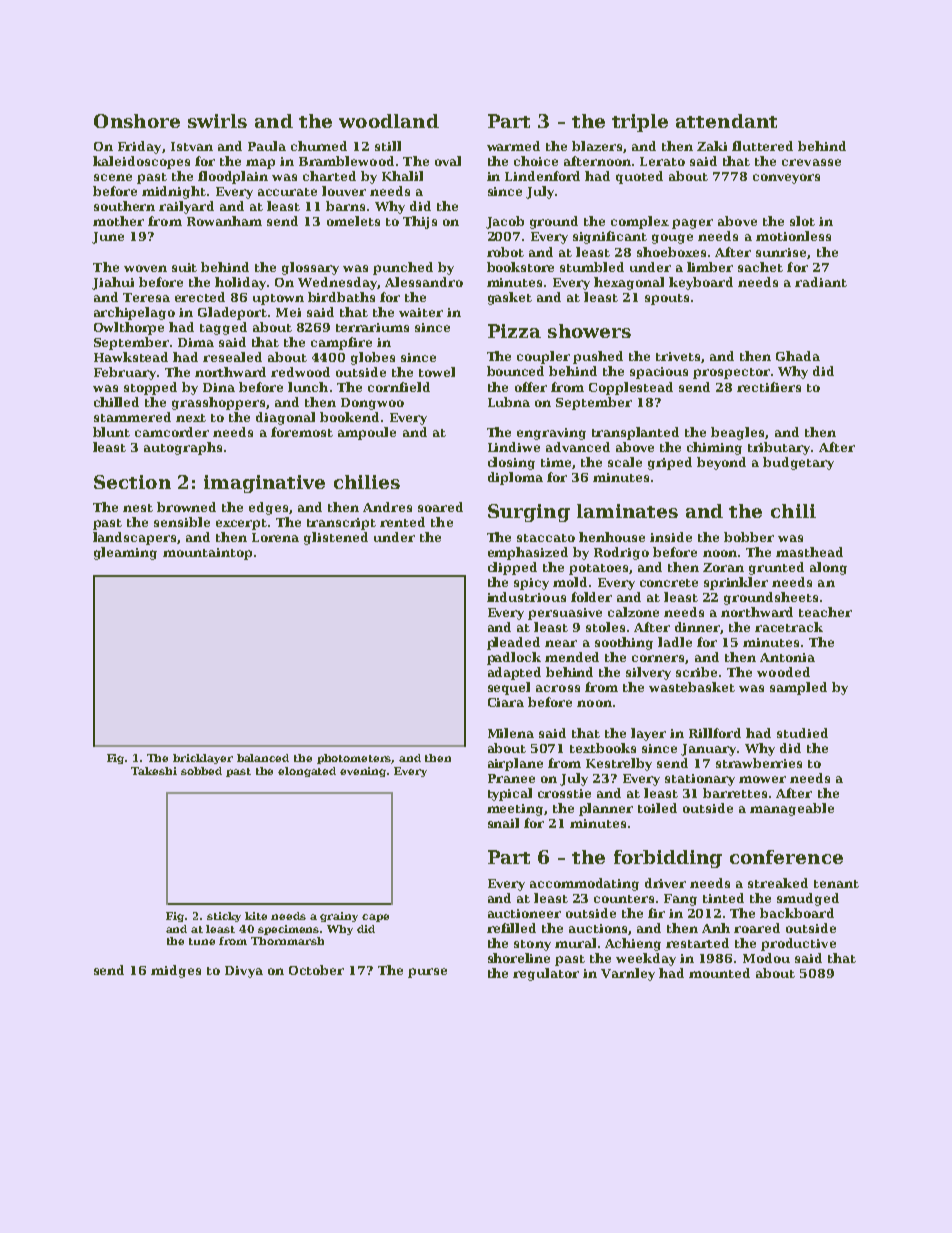  Describe the element at coordinates (176, 971) in the document. I see `midges` at that location.
